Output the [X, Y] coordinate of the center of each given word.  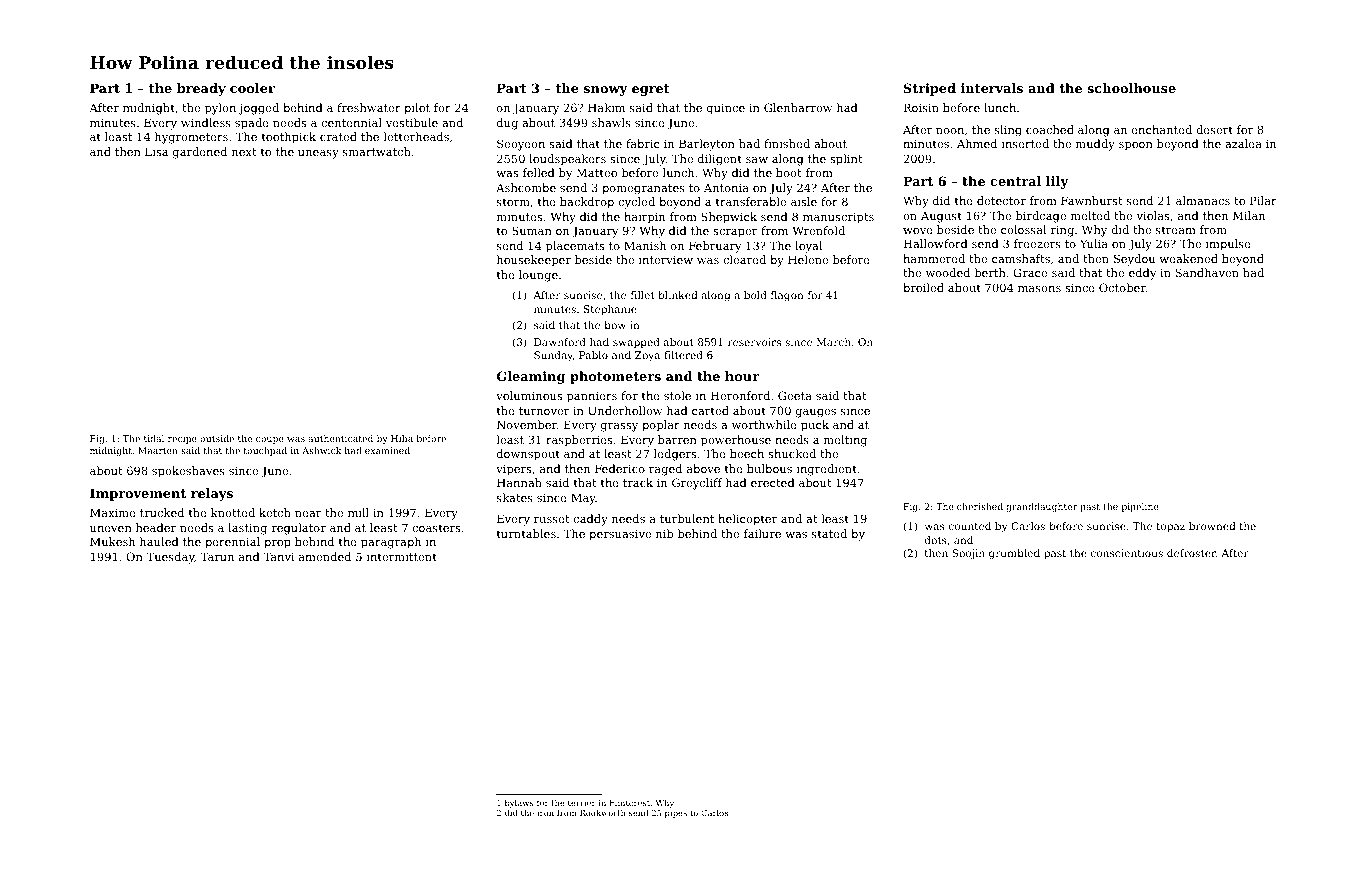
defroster [1191, 553]
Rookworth [603, 812]
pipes [676, 814]
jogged [259, 109]
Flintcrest [630, 802]
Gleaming [531, 377]
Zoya [647, 356]
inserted [1025, 143]
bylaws [519, 803]
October [1122, 287]
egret [651, 90]
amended [325, 556]
